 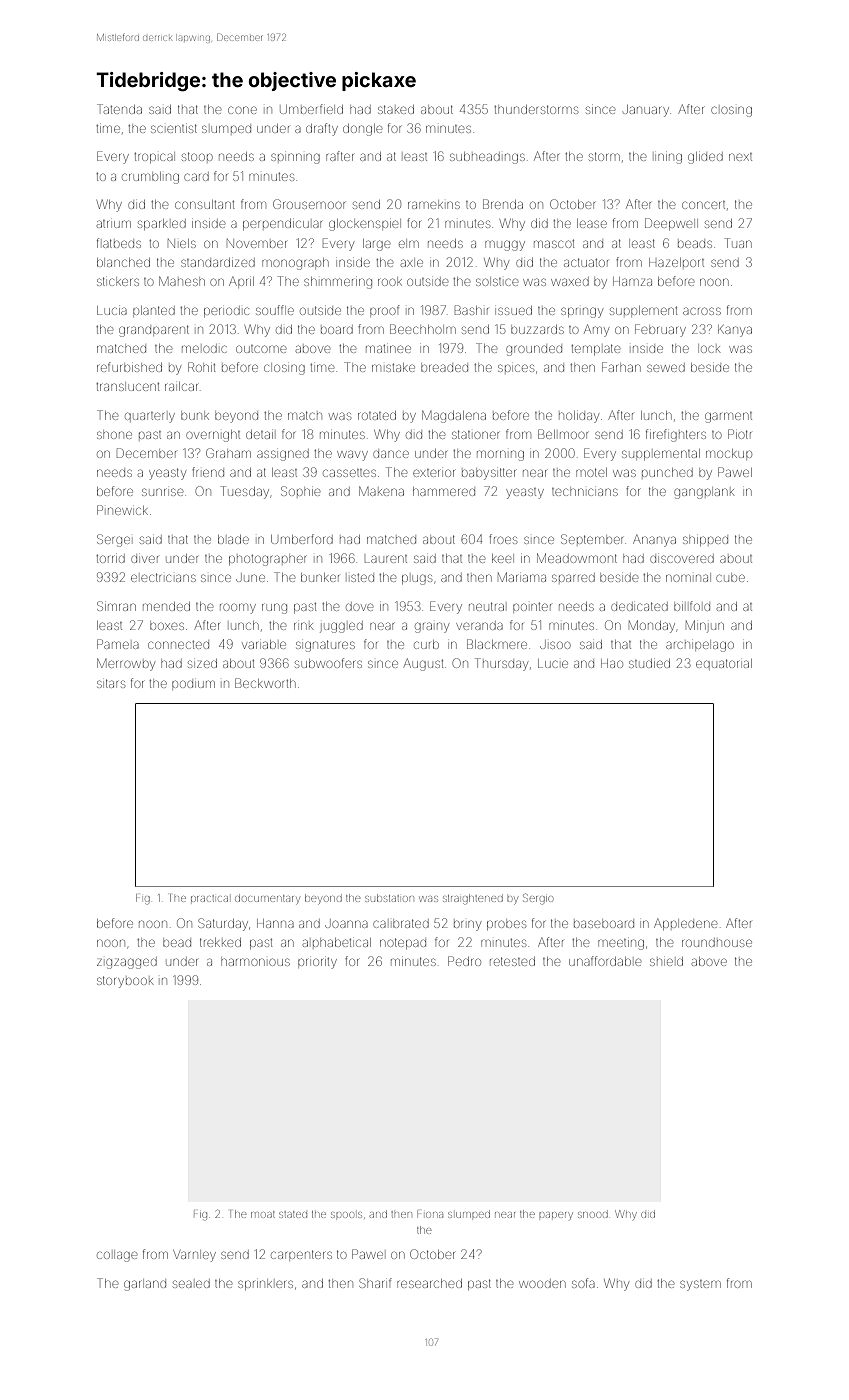 I want to click on staked, so click(x=396, y=109).
